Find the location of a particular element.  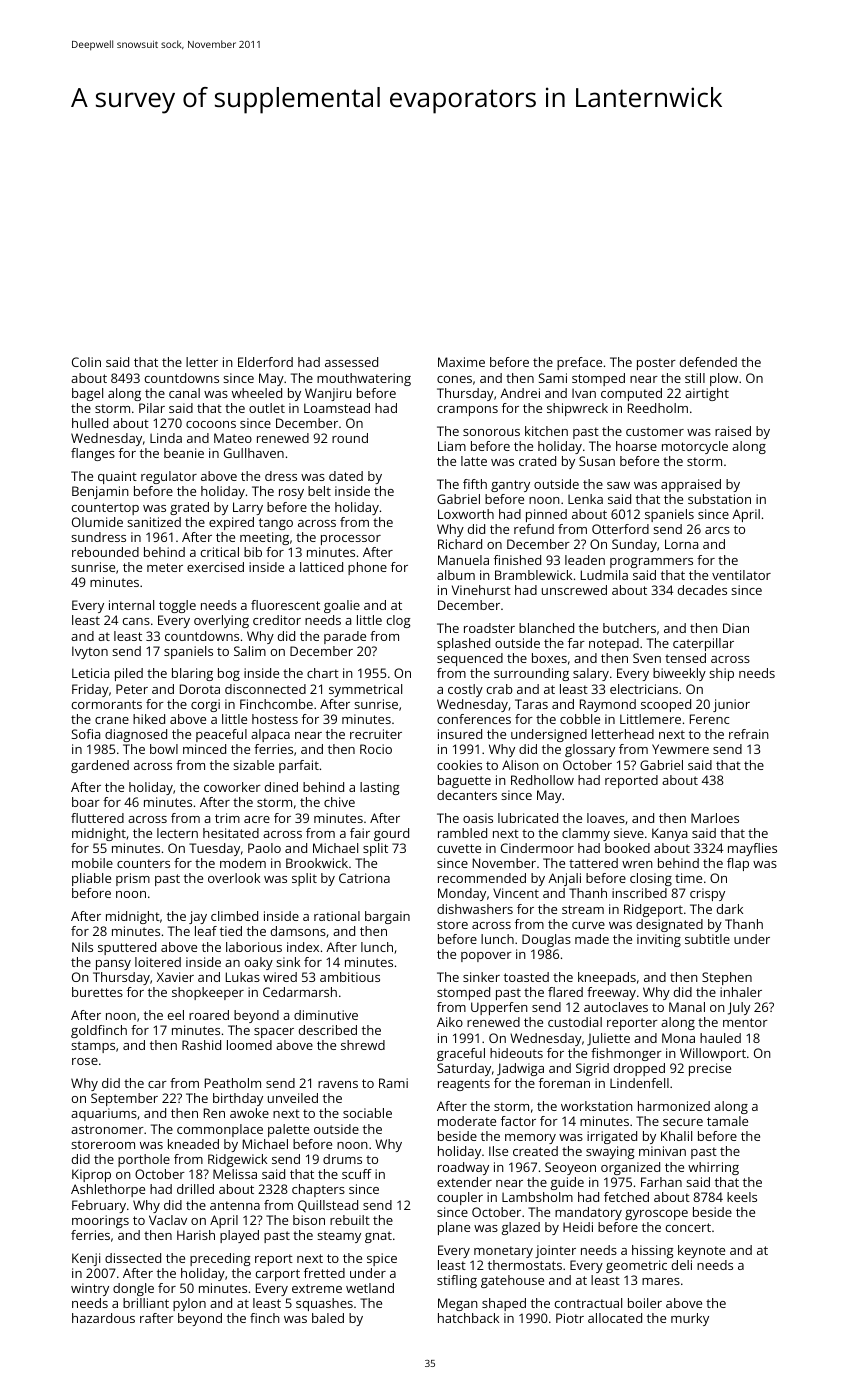

butchers is located at coordinates (629, 628).
